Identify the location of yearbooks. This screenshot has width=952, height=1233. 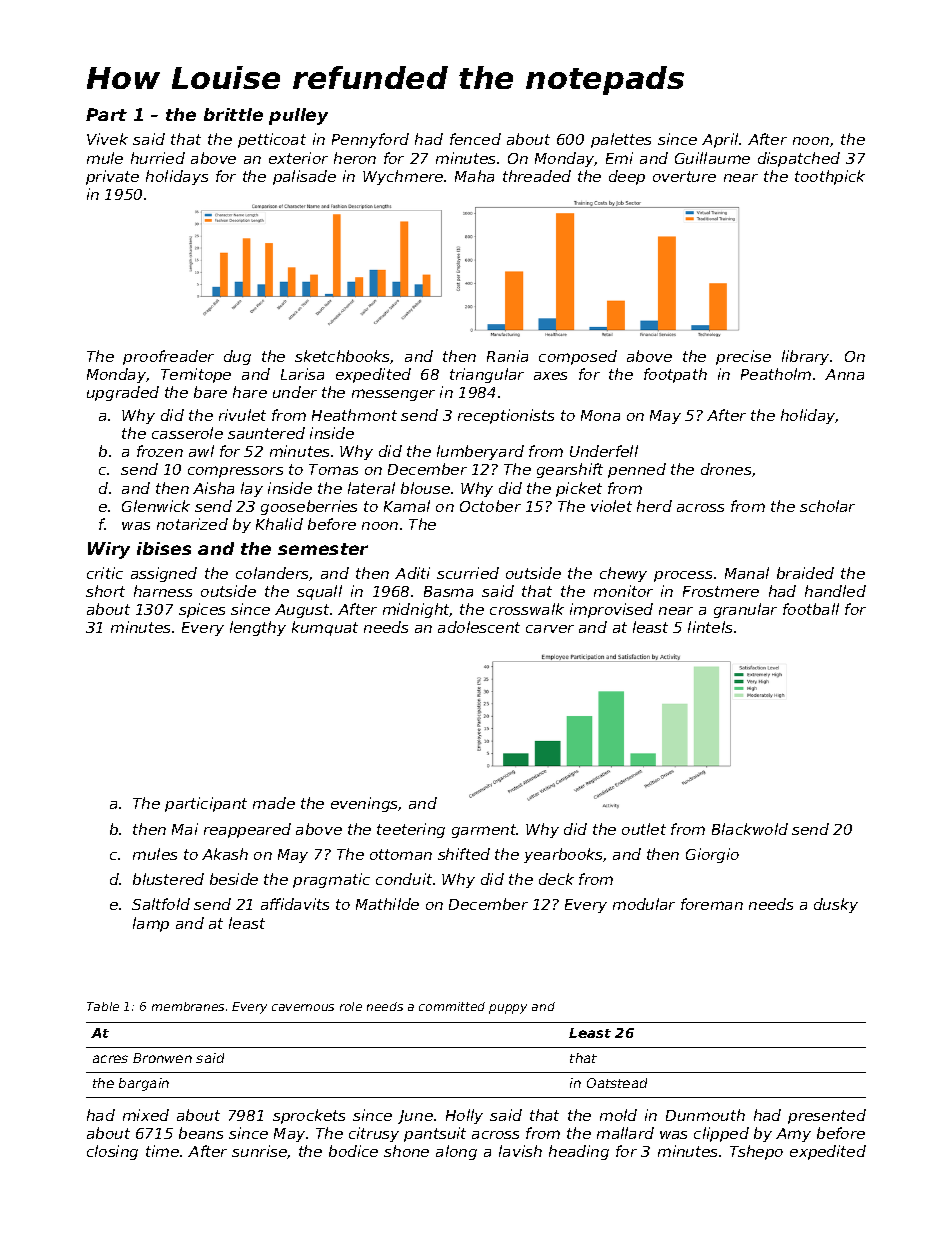
(563, 855).
